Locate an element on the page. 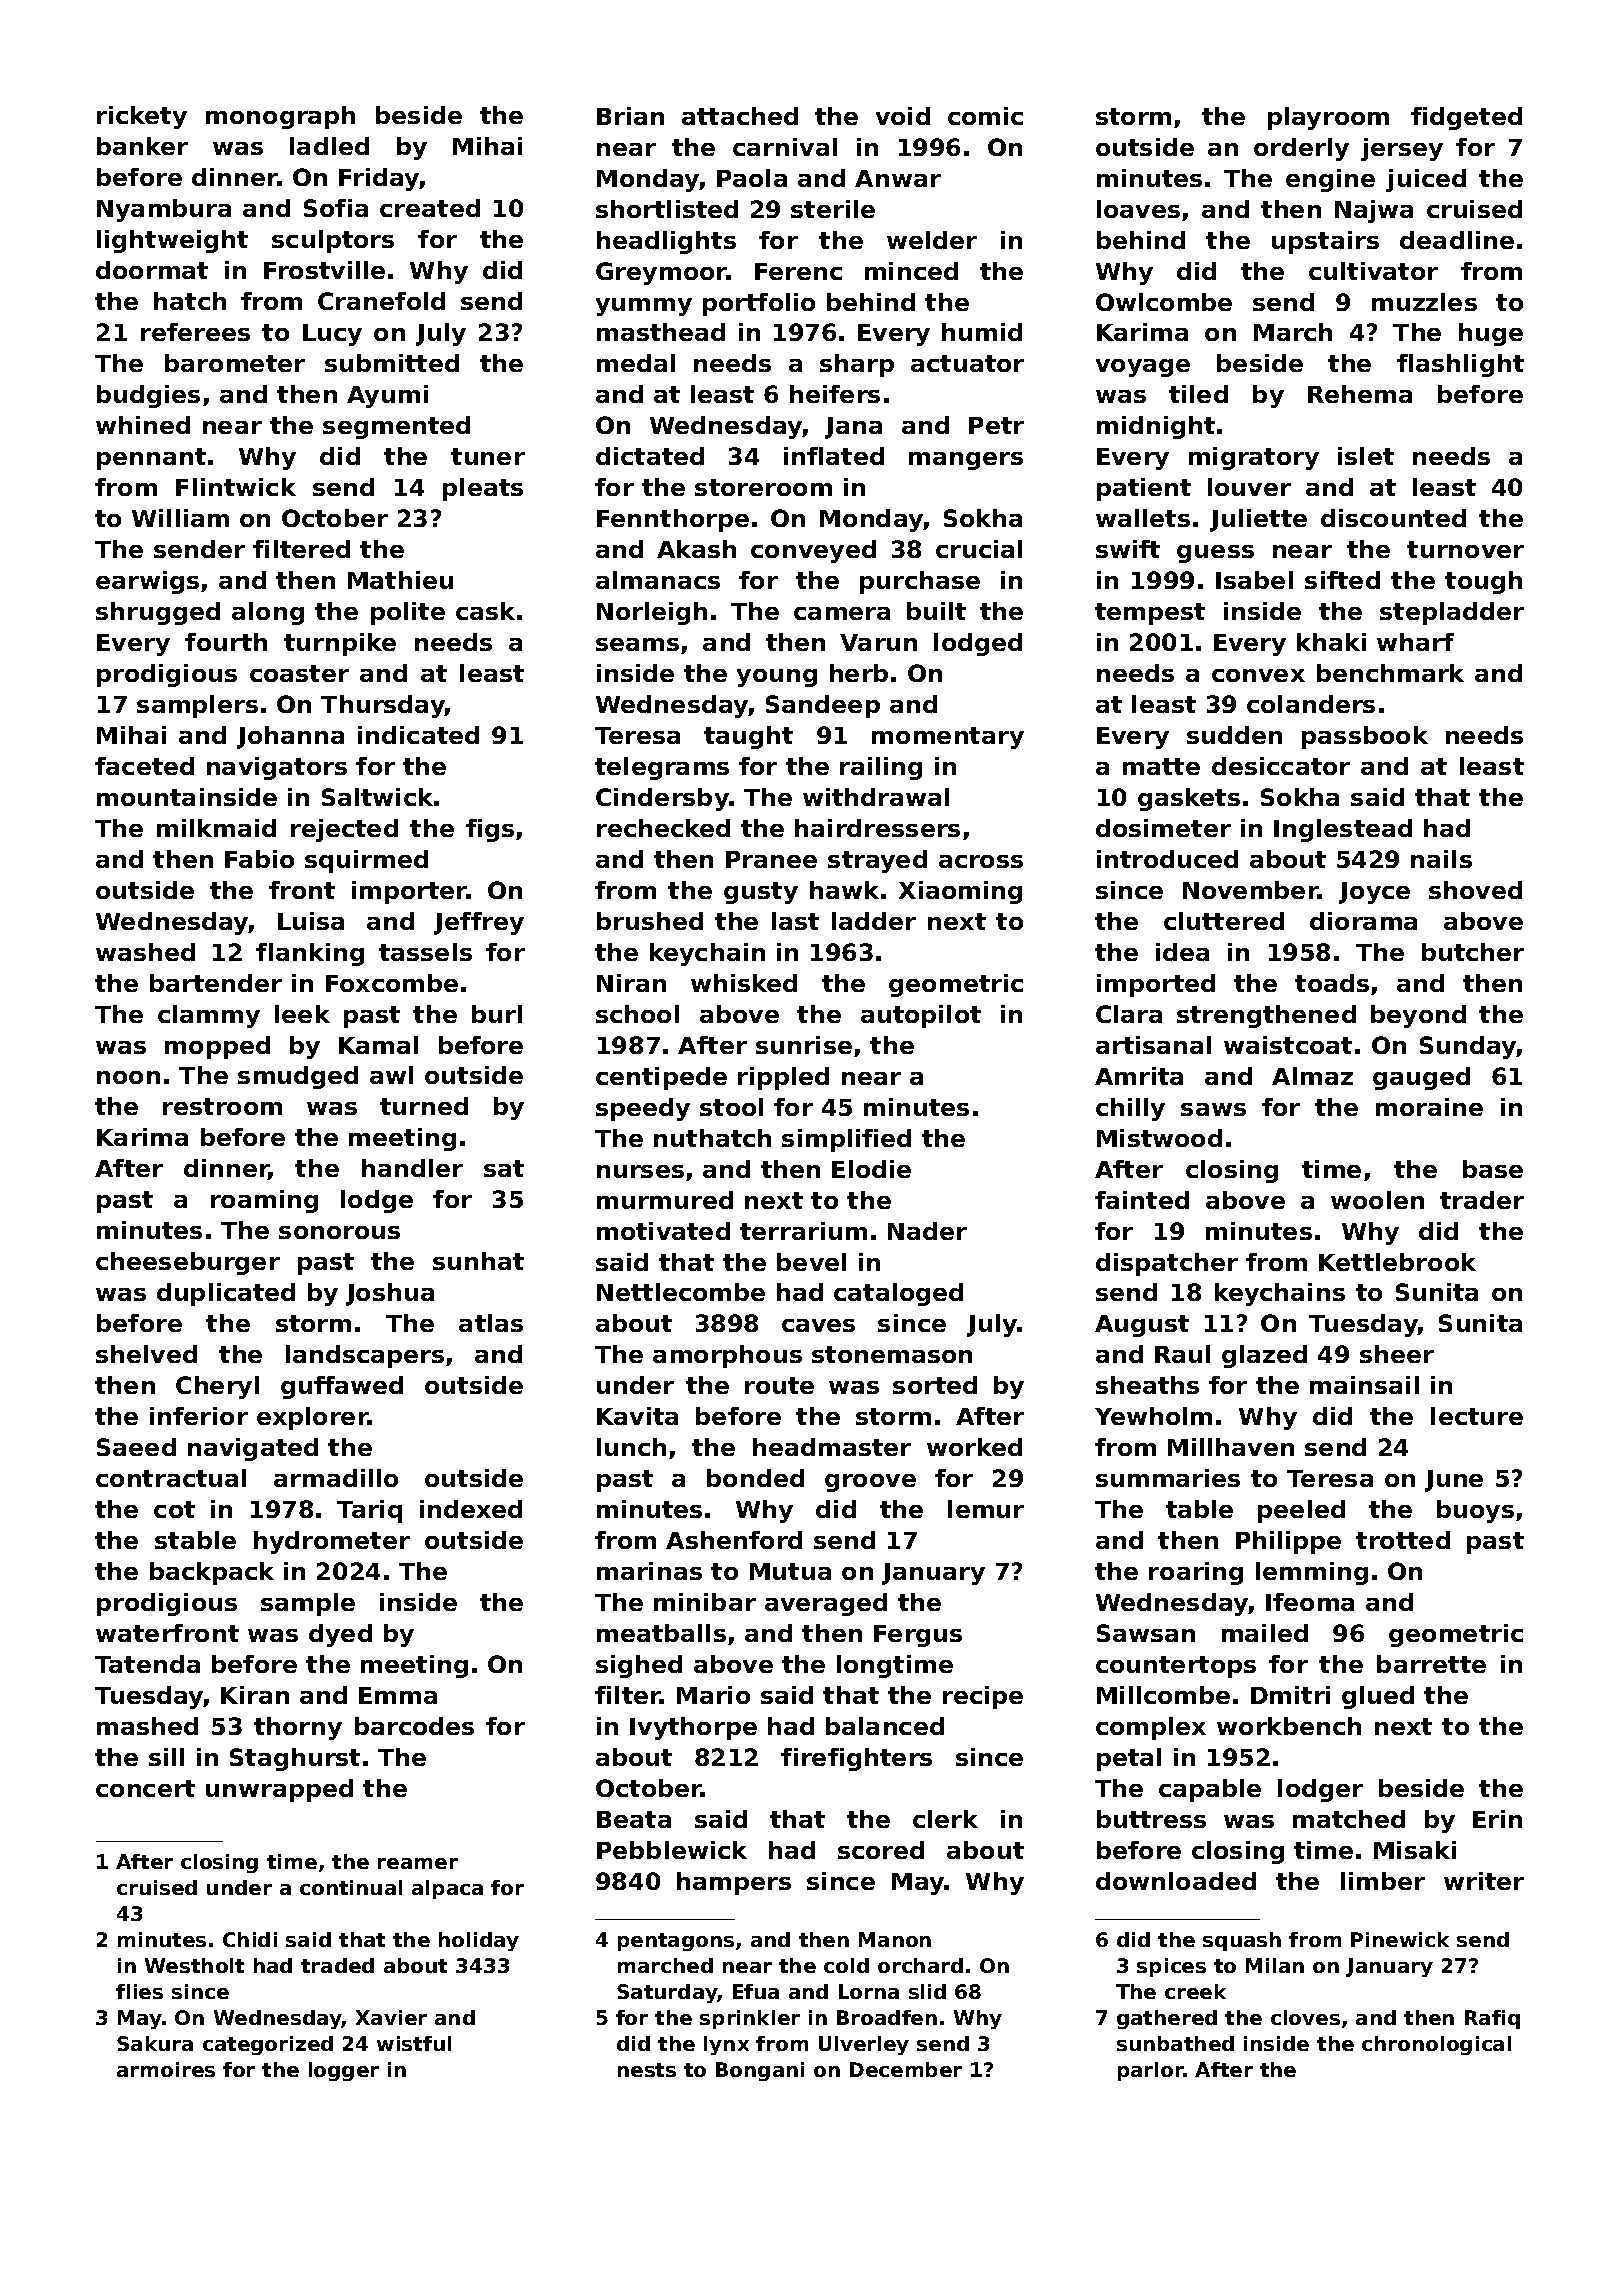  Xavier is located at coordinates (391, 2017).
